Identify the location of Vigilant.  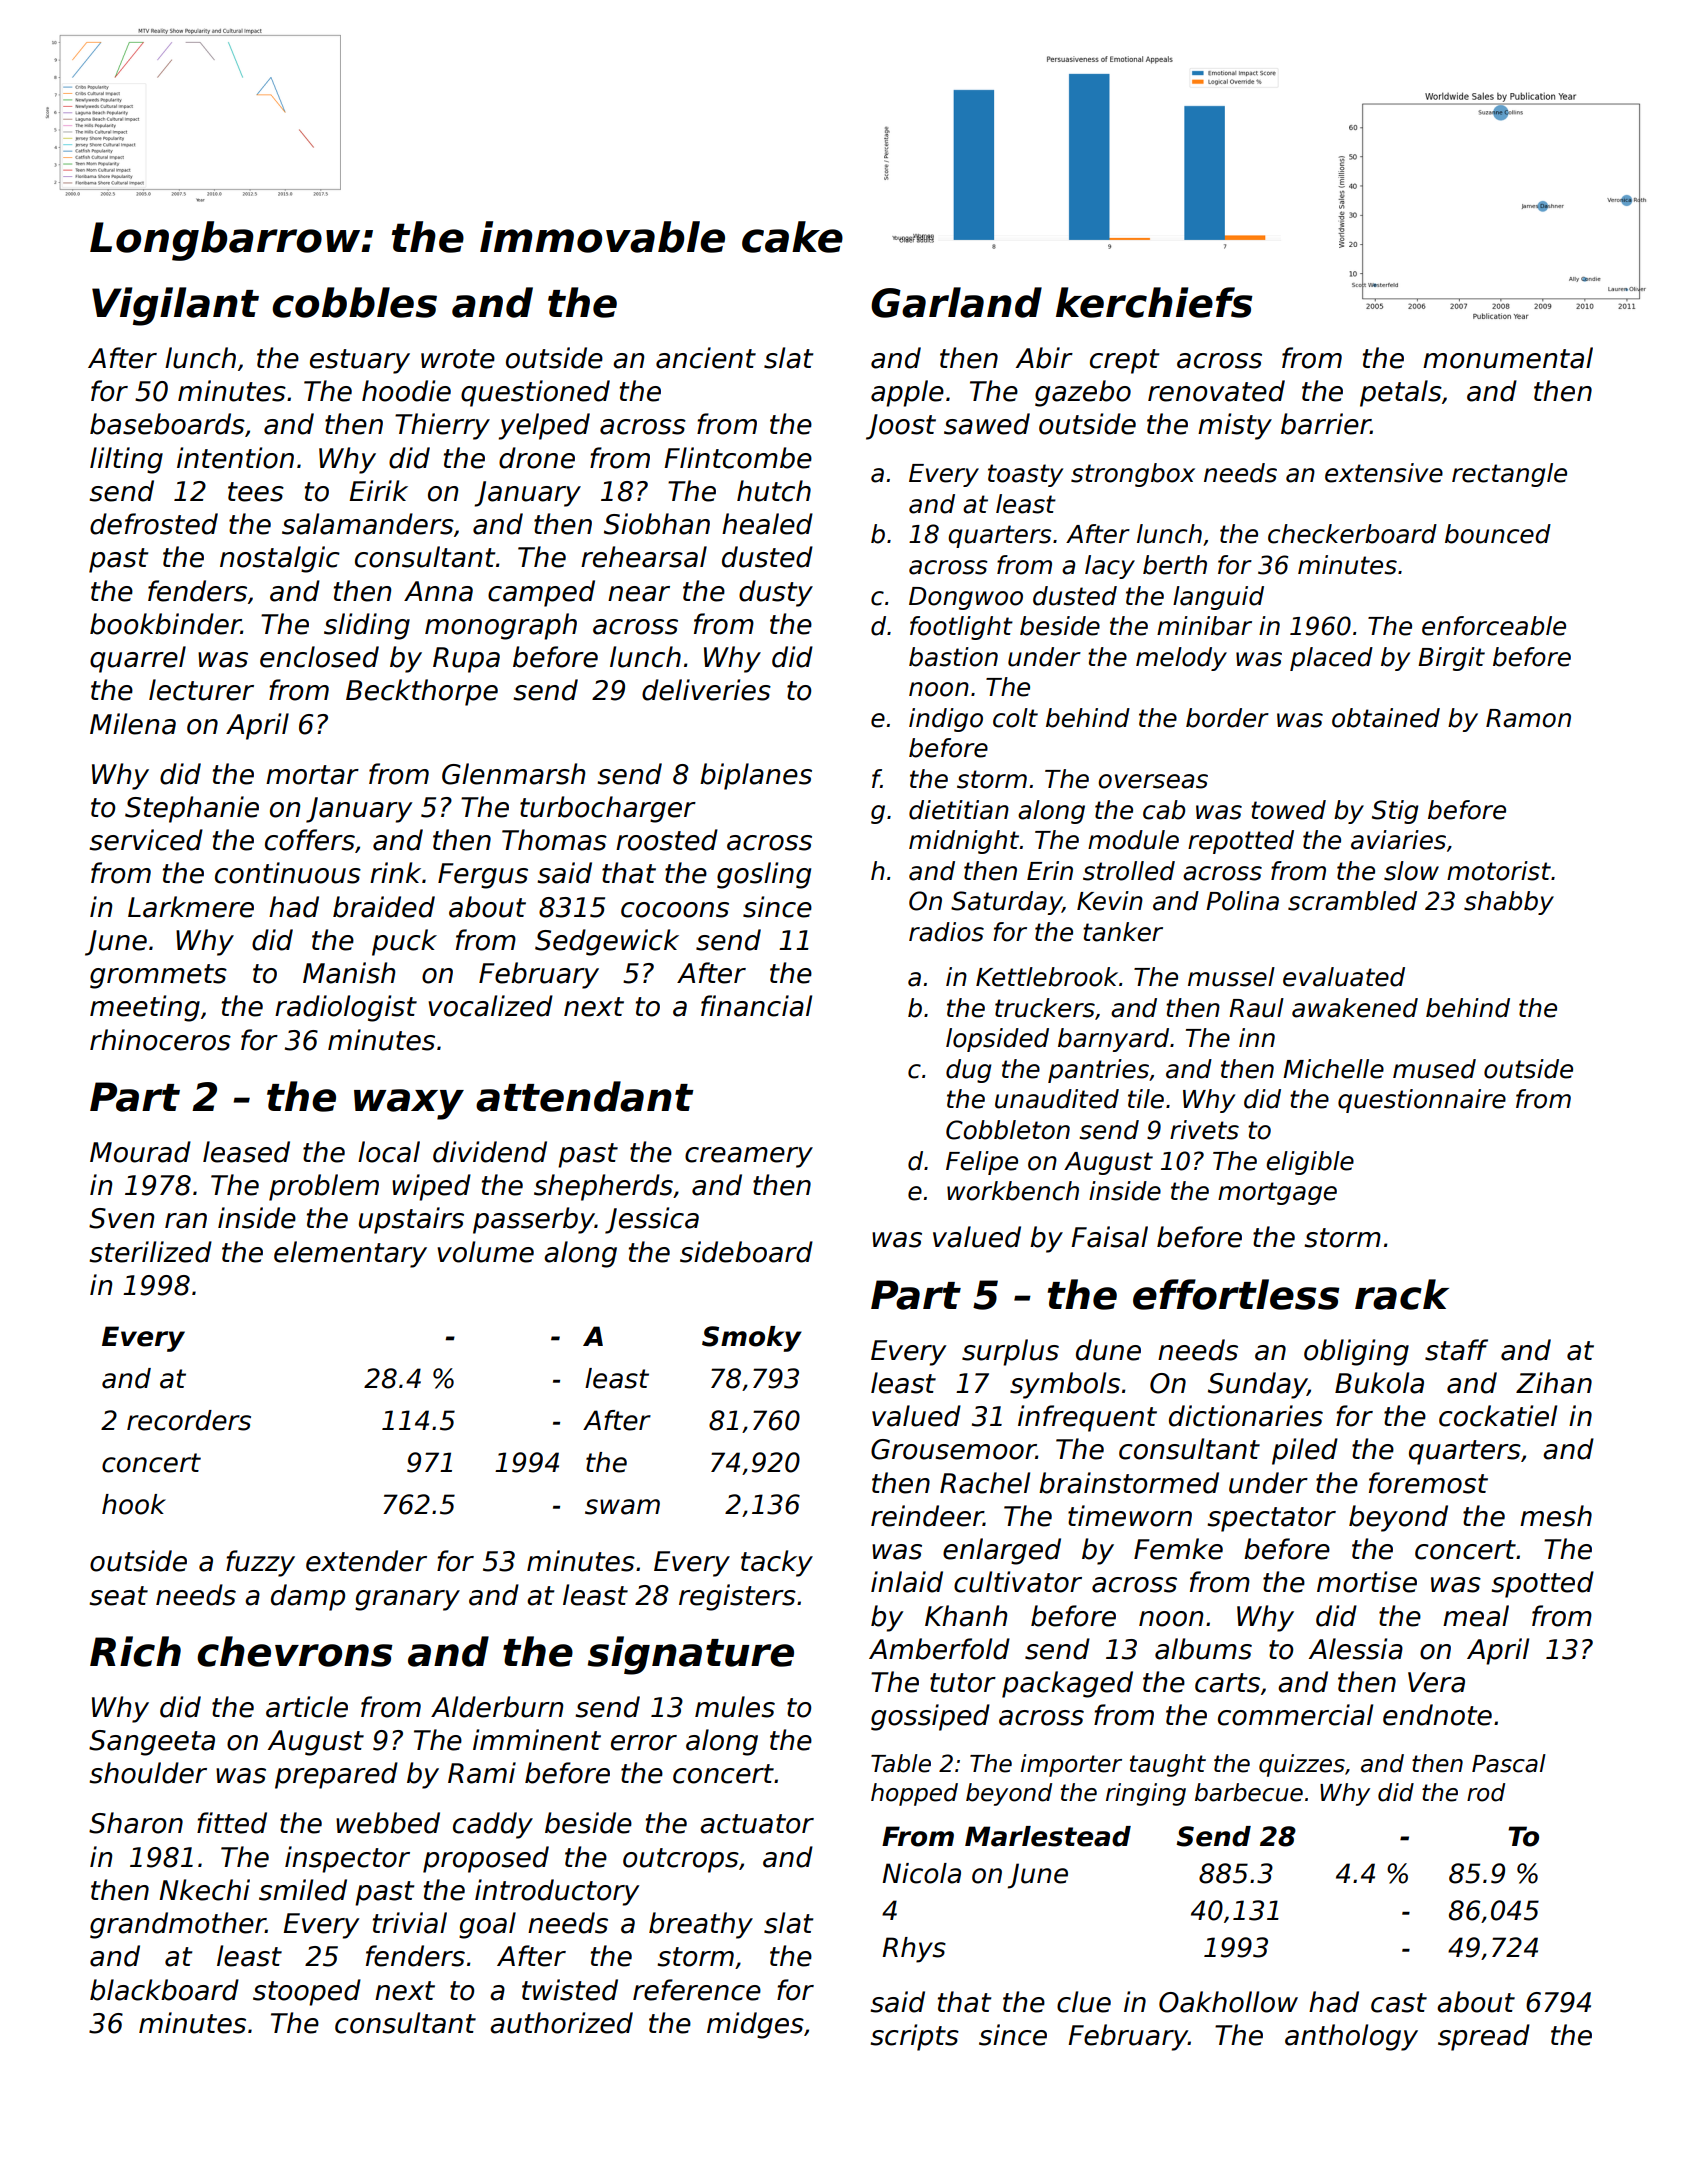
(175, 306).
